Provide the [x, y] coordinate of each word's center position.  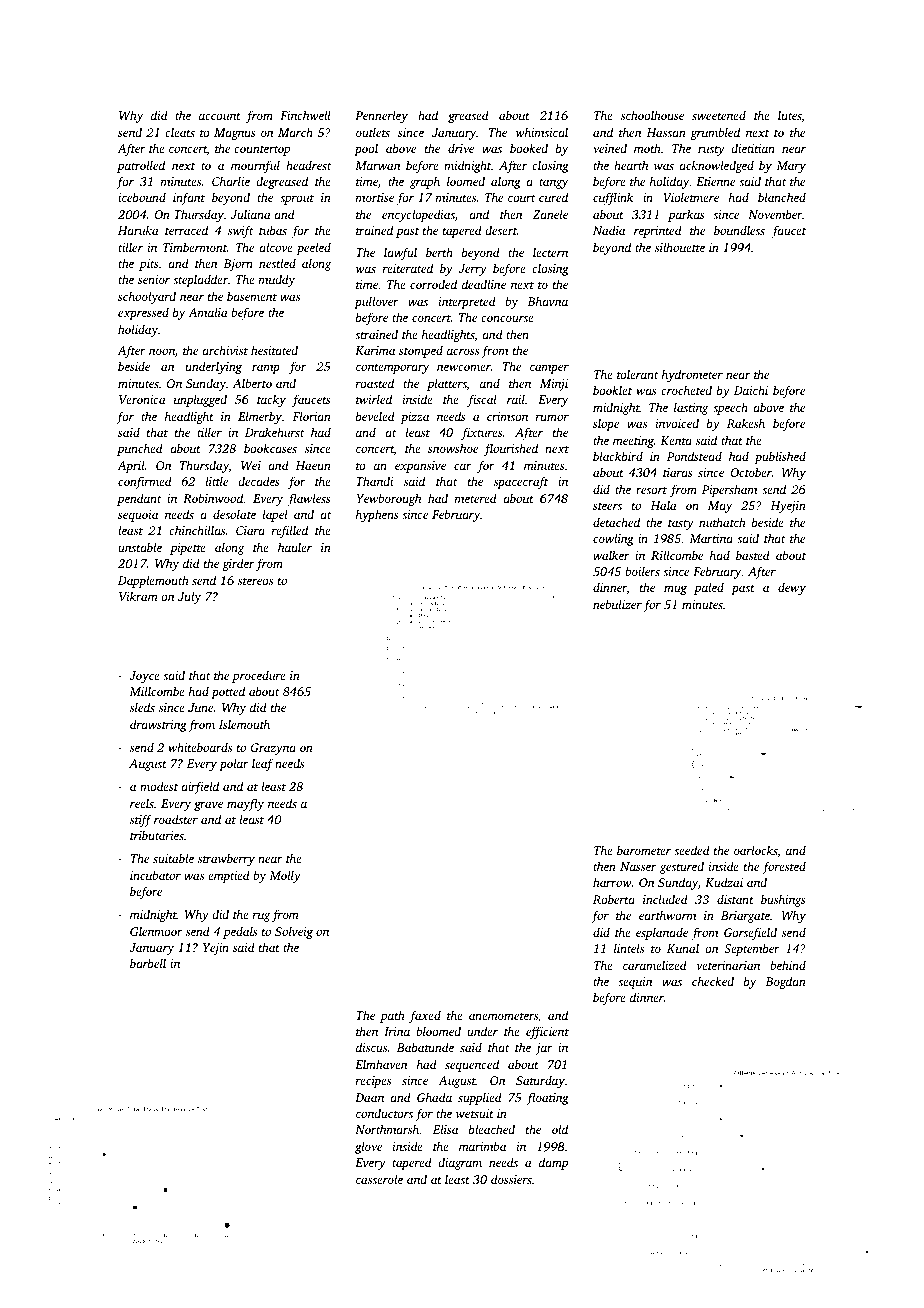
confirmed [145, 482]
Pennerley [381, 116]
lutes [790, 115]
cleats [180, 132]
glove [368, 1147]
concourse [507, 318]
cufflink [613, 198]
